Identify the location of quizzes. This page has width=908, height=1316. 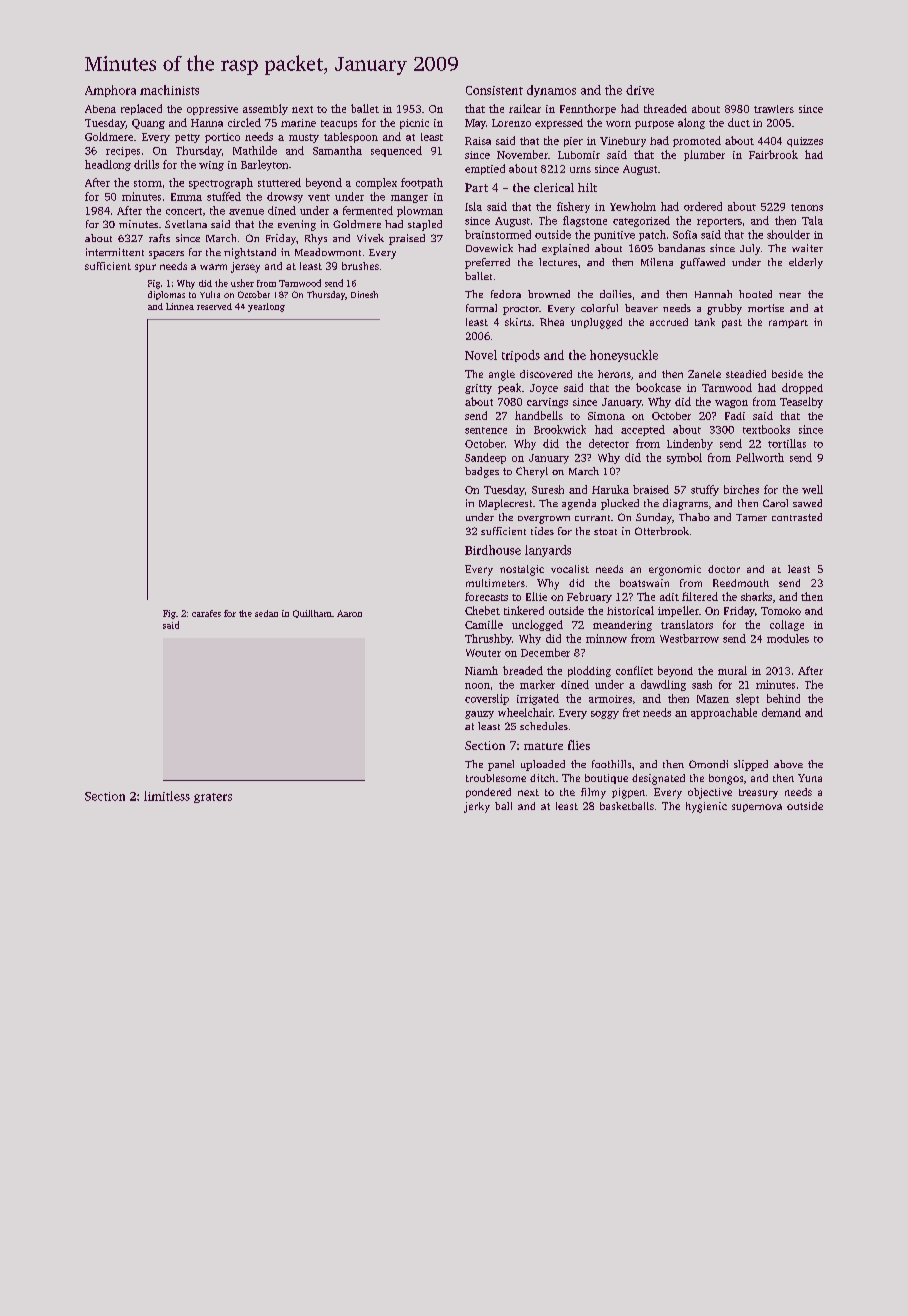
(805, 142).
